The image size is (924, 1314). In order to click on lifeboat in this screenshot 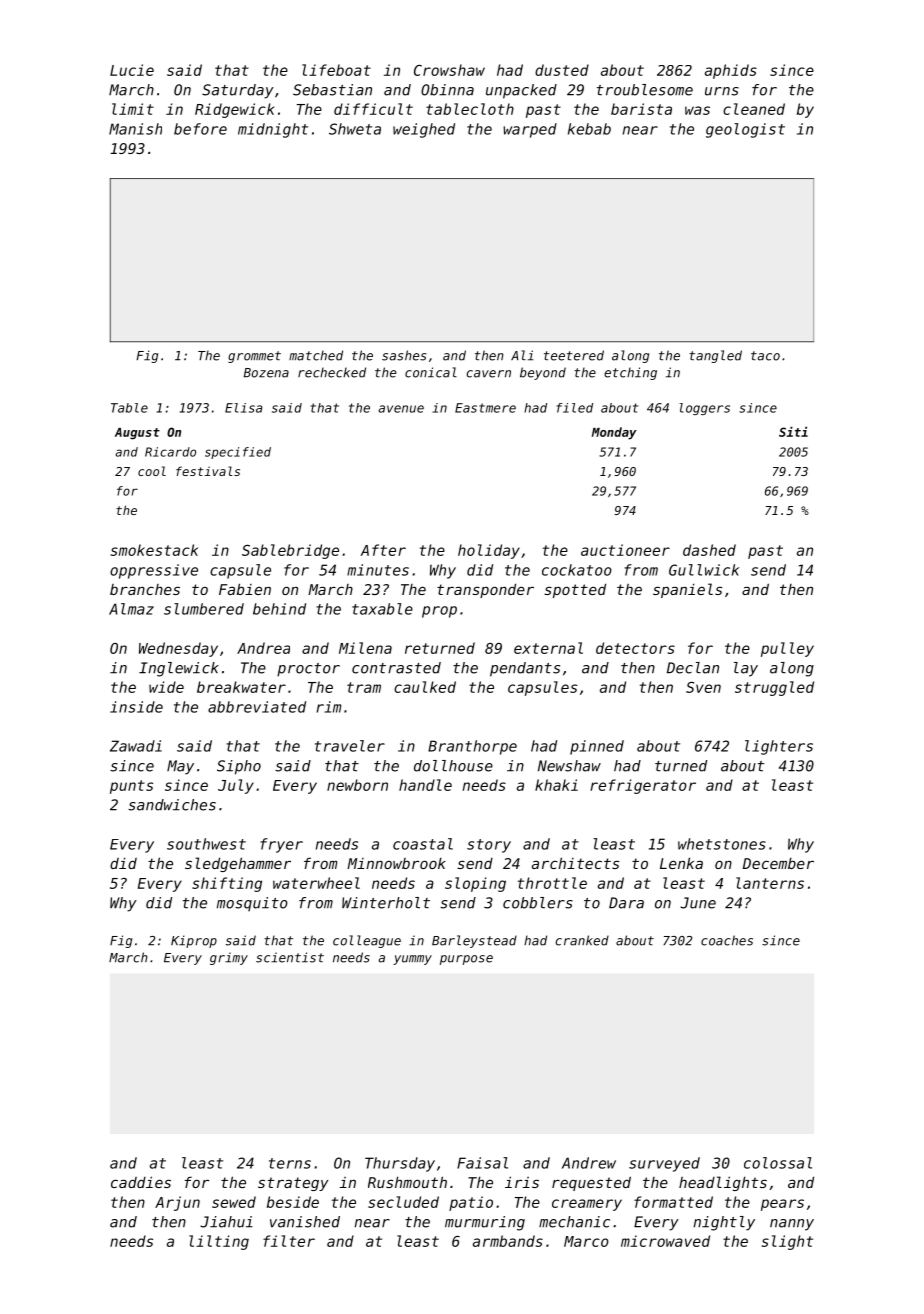, I will do `click(336, 70)`.
